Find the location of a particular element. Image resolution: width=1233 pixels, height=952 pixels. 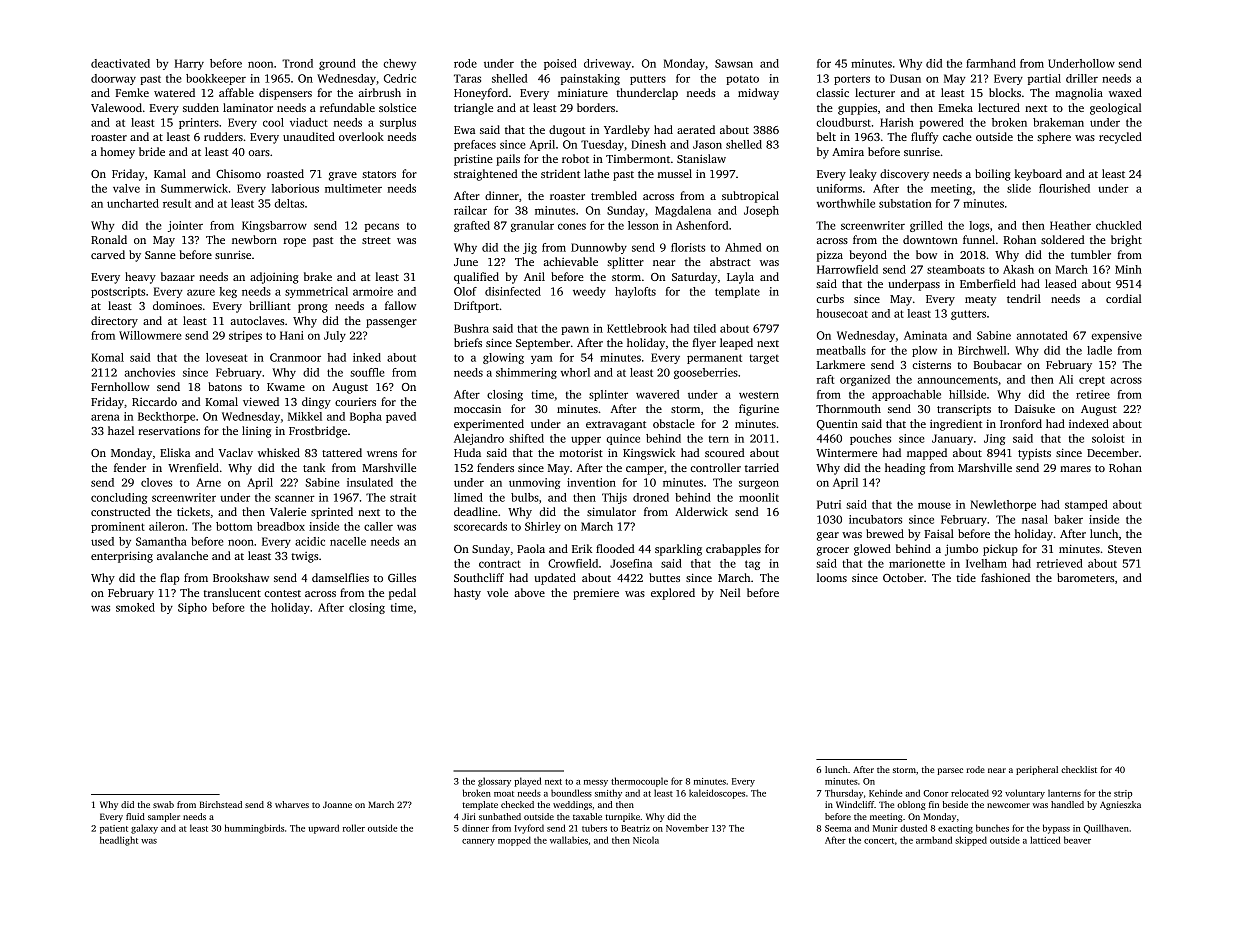

Steven is located at coordinates (1125, 549).
